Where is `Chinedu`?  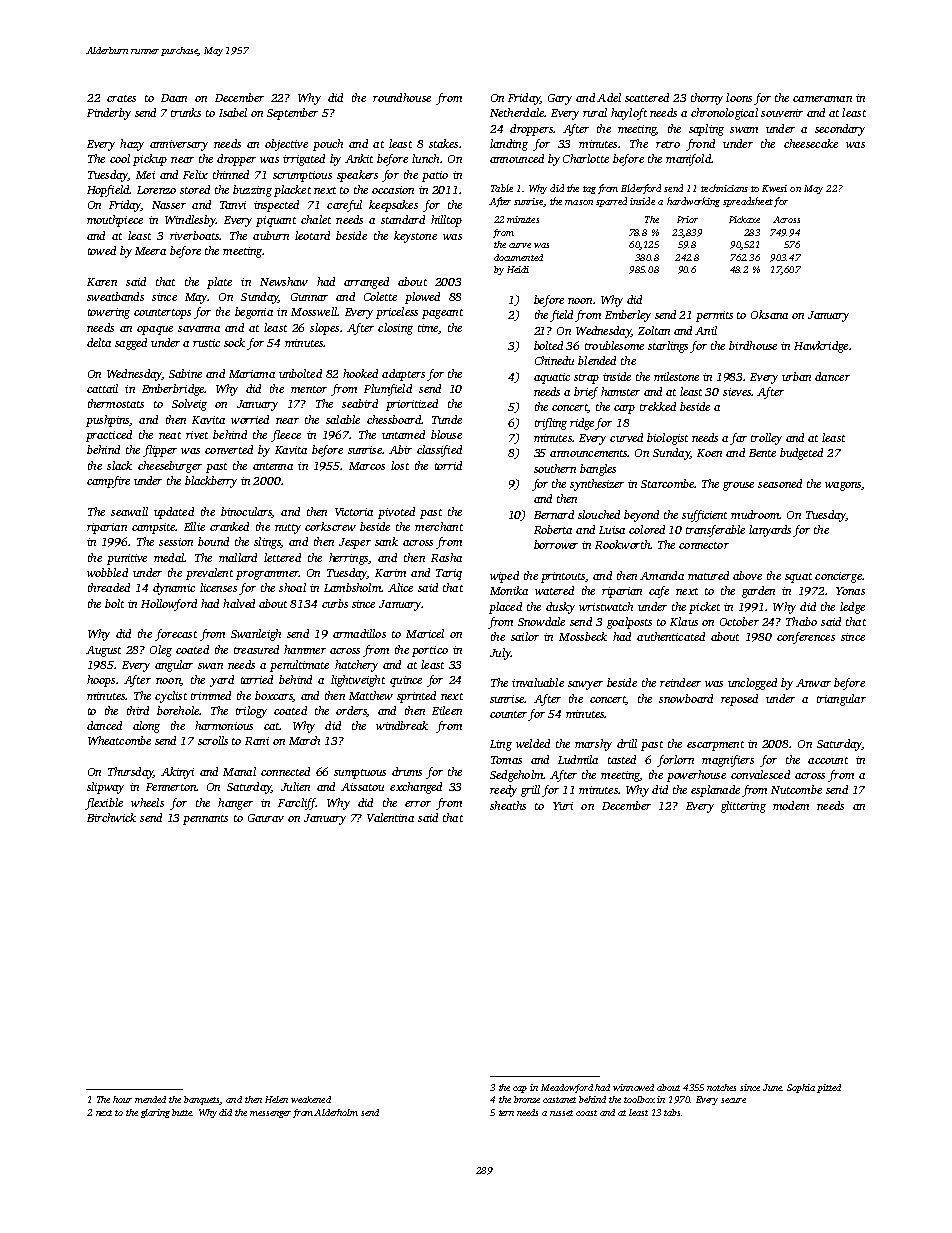
Chinedu is located at coordinates (554, 360).
